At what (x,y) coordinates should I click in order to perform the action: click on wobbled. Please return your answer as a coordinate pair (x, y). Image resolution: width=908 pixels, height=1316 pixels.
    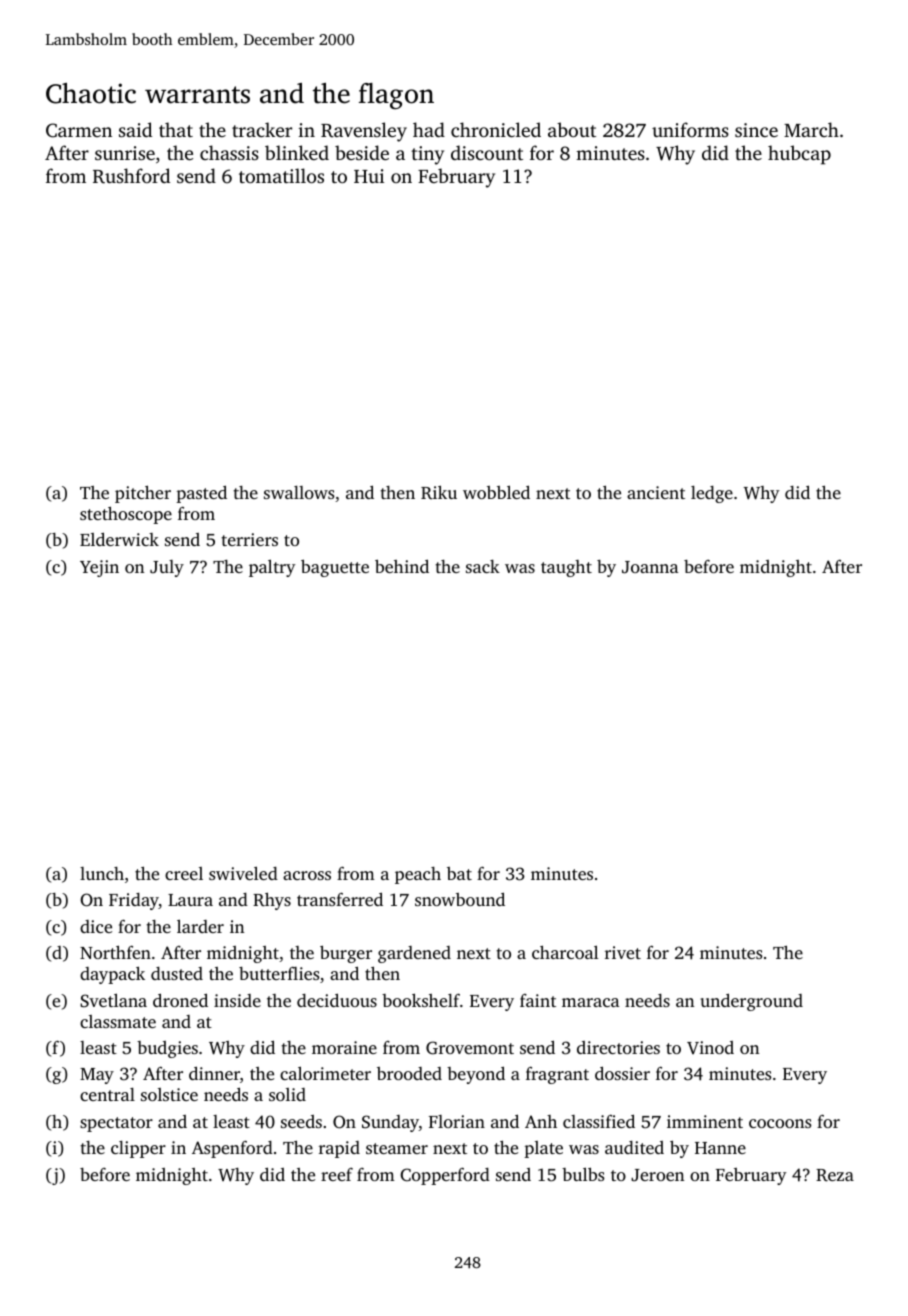
    Looking at the image, I should click on (496, 492).
